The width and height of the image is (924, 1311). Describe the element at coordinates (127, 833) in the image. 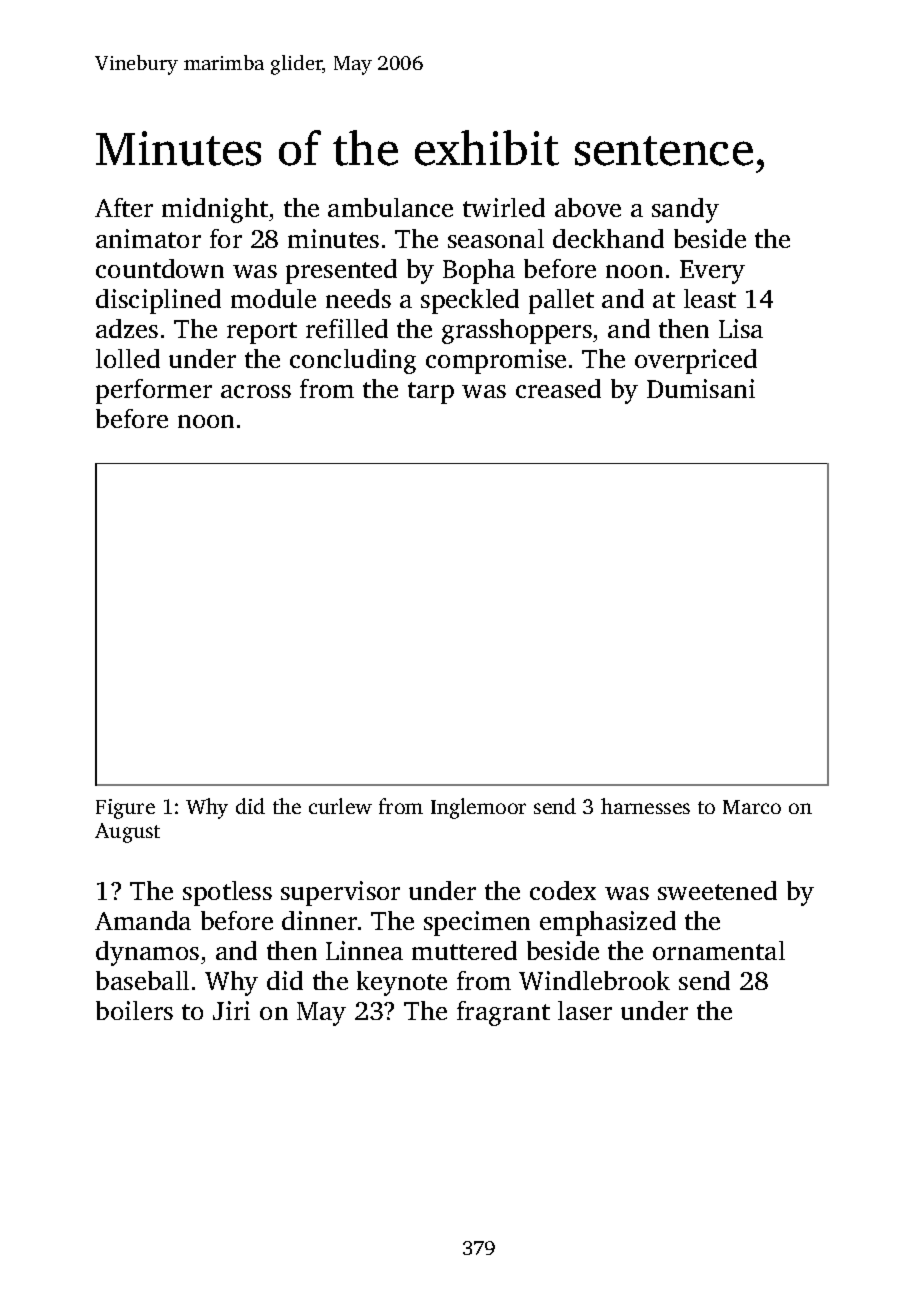

I see `August` at that location.
